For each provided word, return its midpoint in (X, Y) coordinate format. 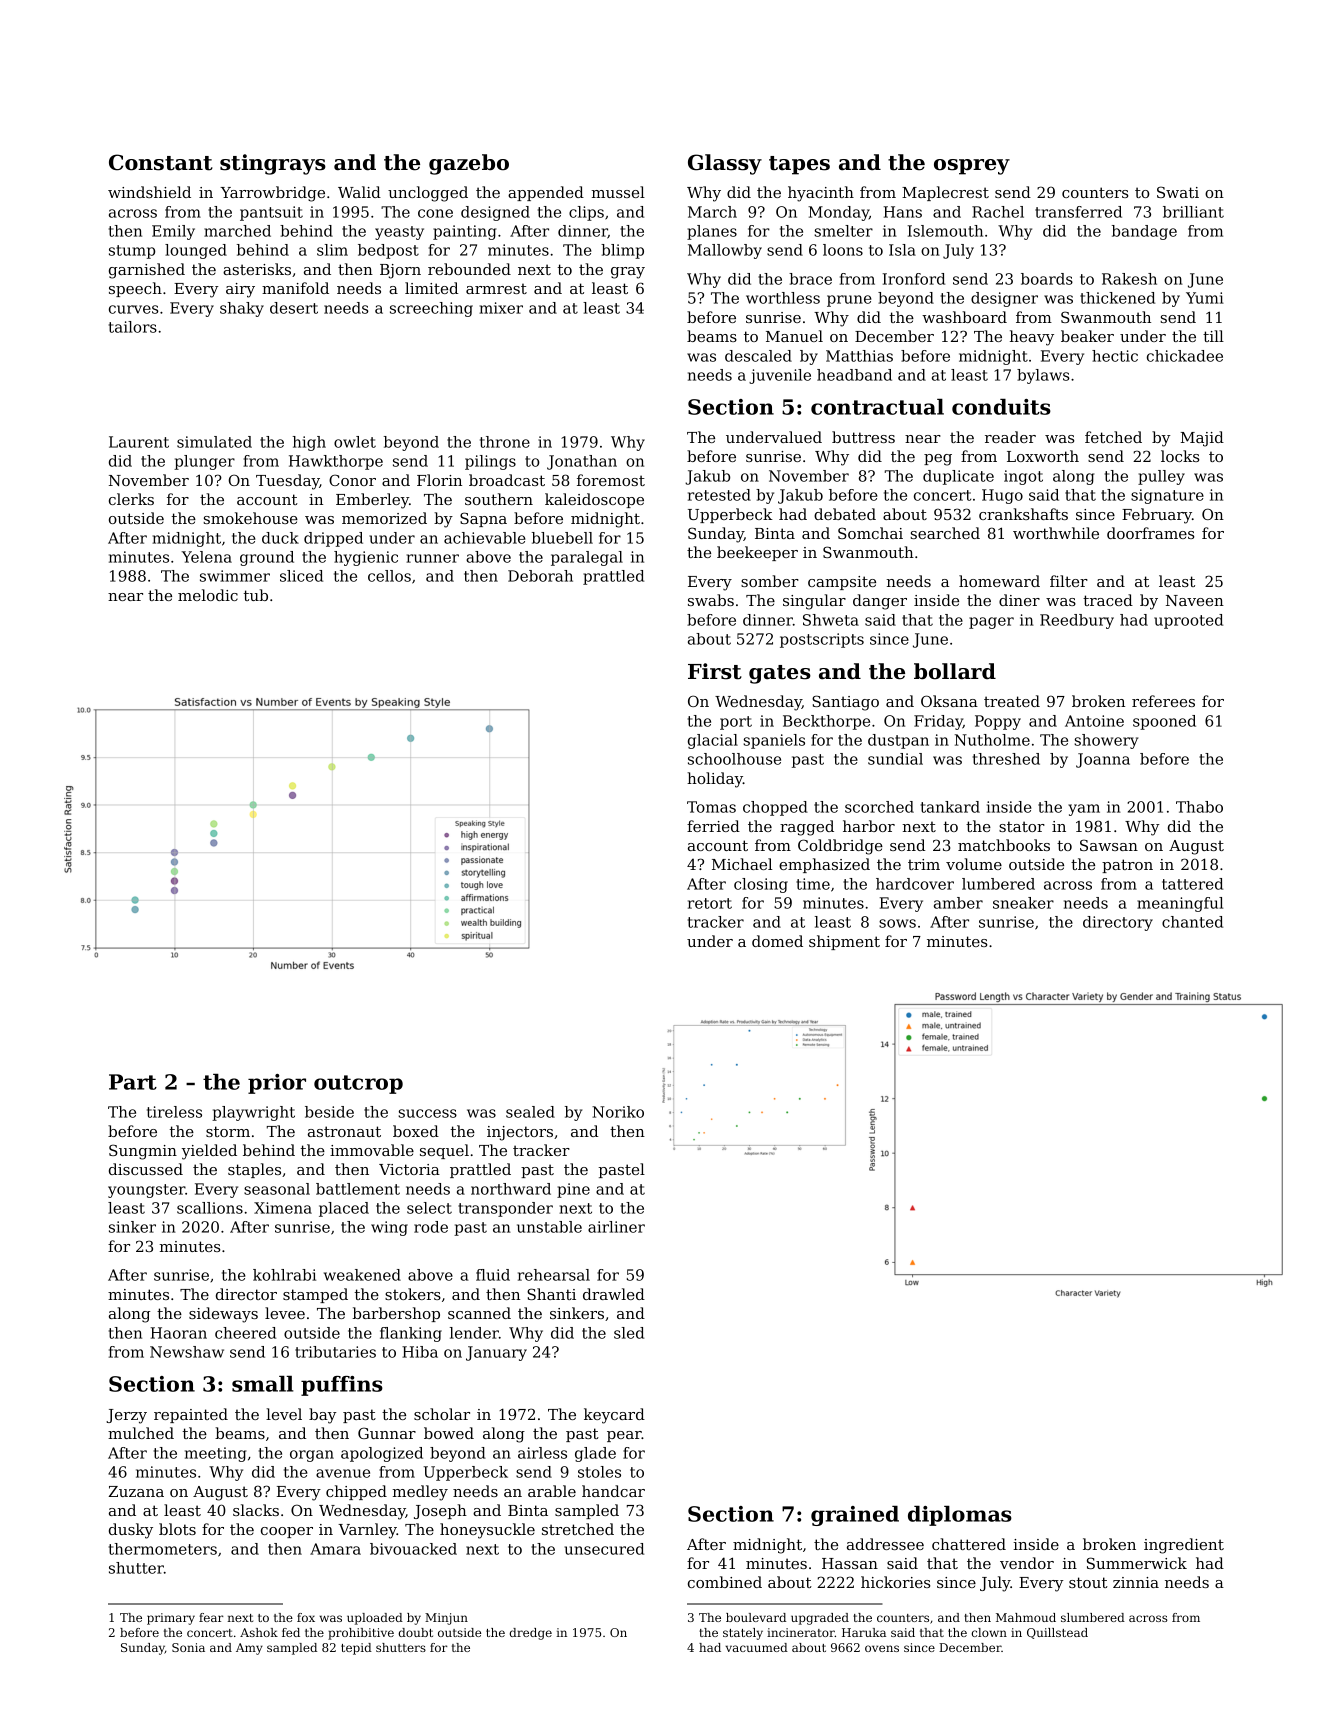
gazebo (469, 164)
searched (945, 533)
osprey (972, 167)
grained (855, 1516)
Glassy (725, 164)
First (715, 671)
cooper (287, 1532)
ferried (713, 826)
